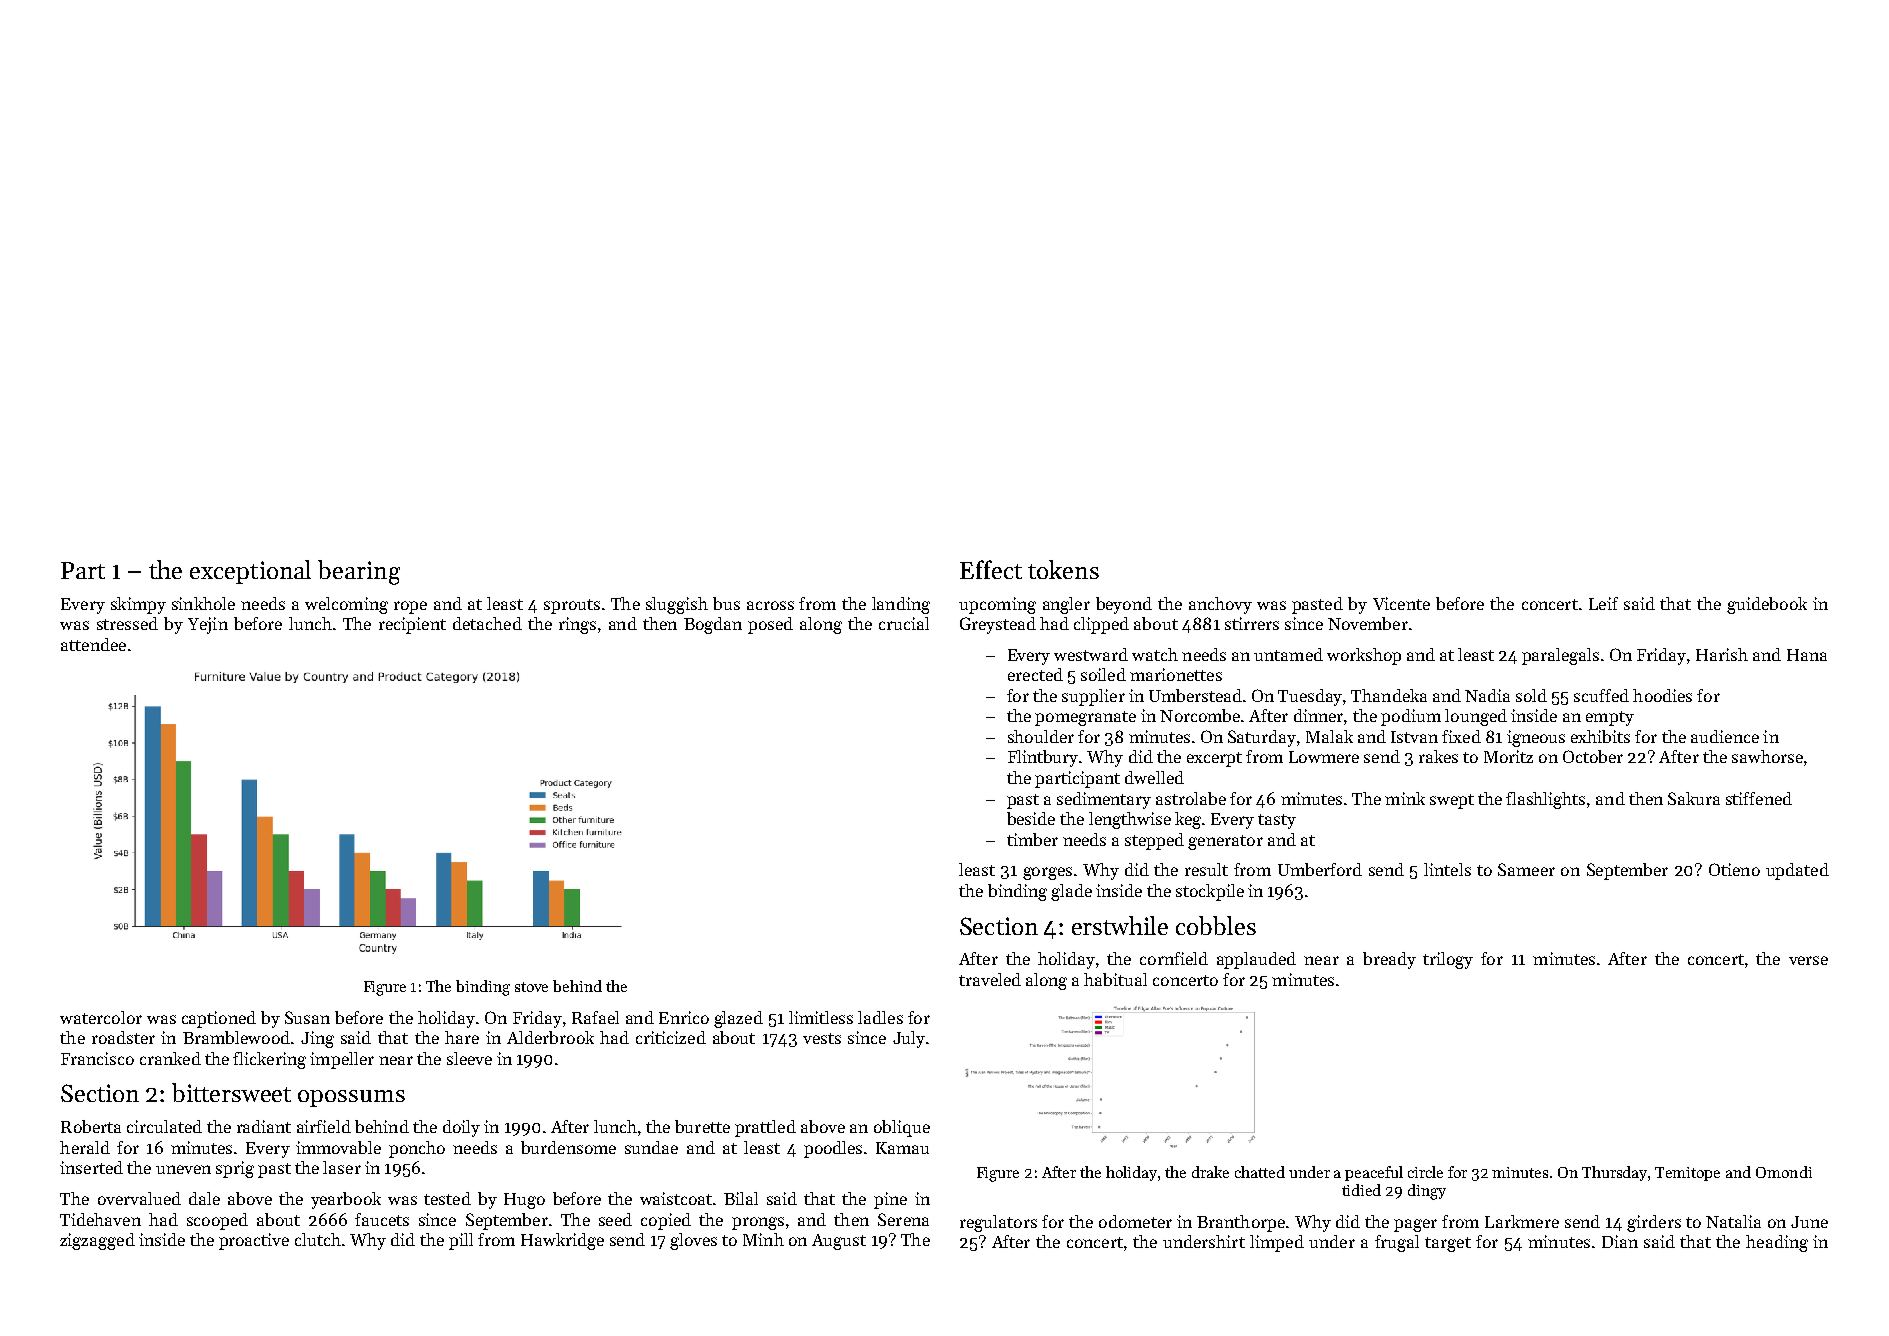 The width and height of the screenshot is (1889, 1336). I want to click on stove, so click(531, 987).
